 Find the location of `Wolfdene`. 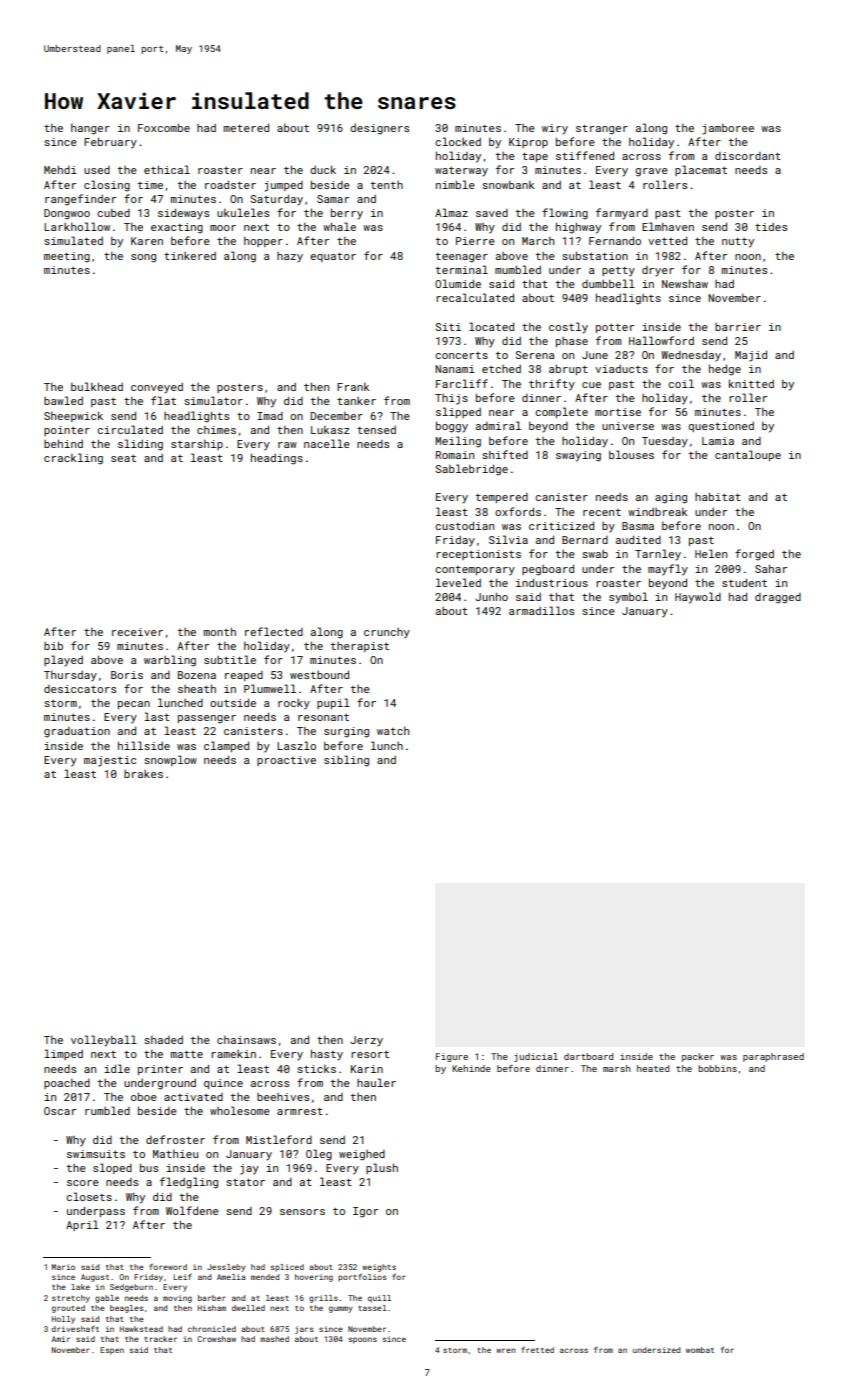

Wolfdene is located at coordinates (192, 1210).
